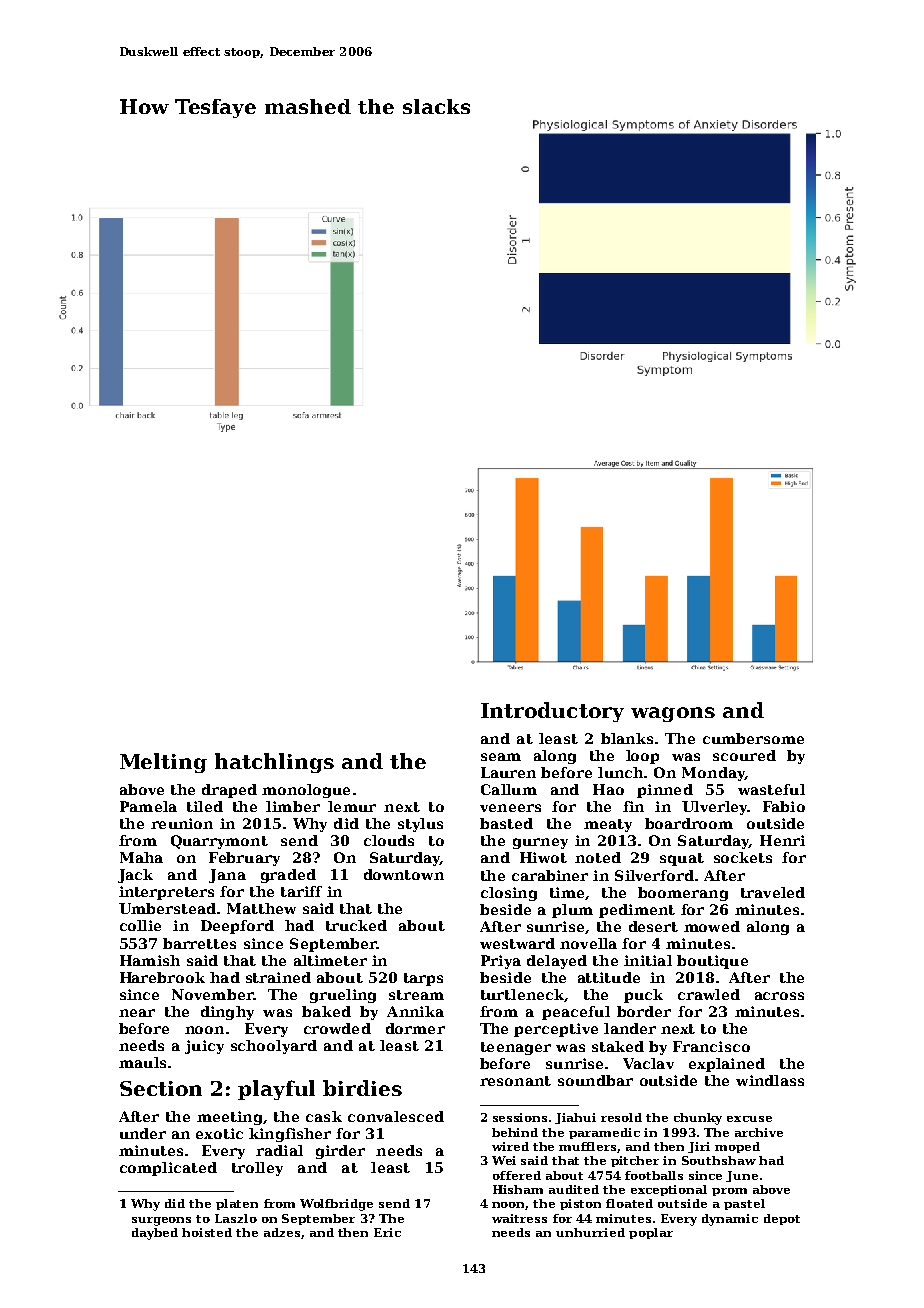 Image resolution: width=924 pixels, height=1308 pixels. What do you see at coordinates (150, 960) in the image?
I see `Hamish` at bounding box center [150, 960].
